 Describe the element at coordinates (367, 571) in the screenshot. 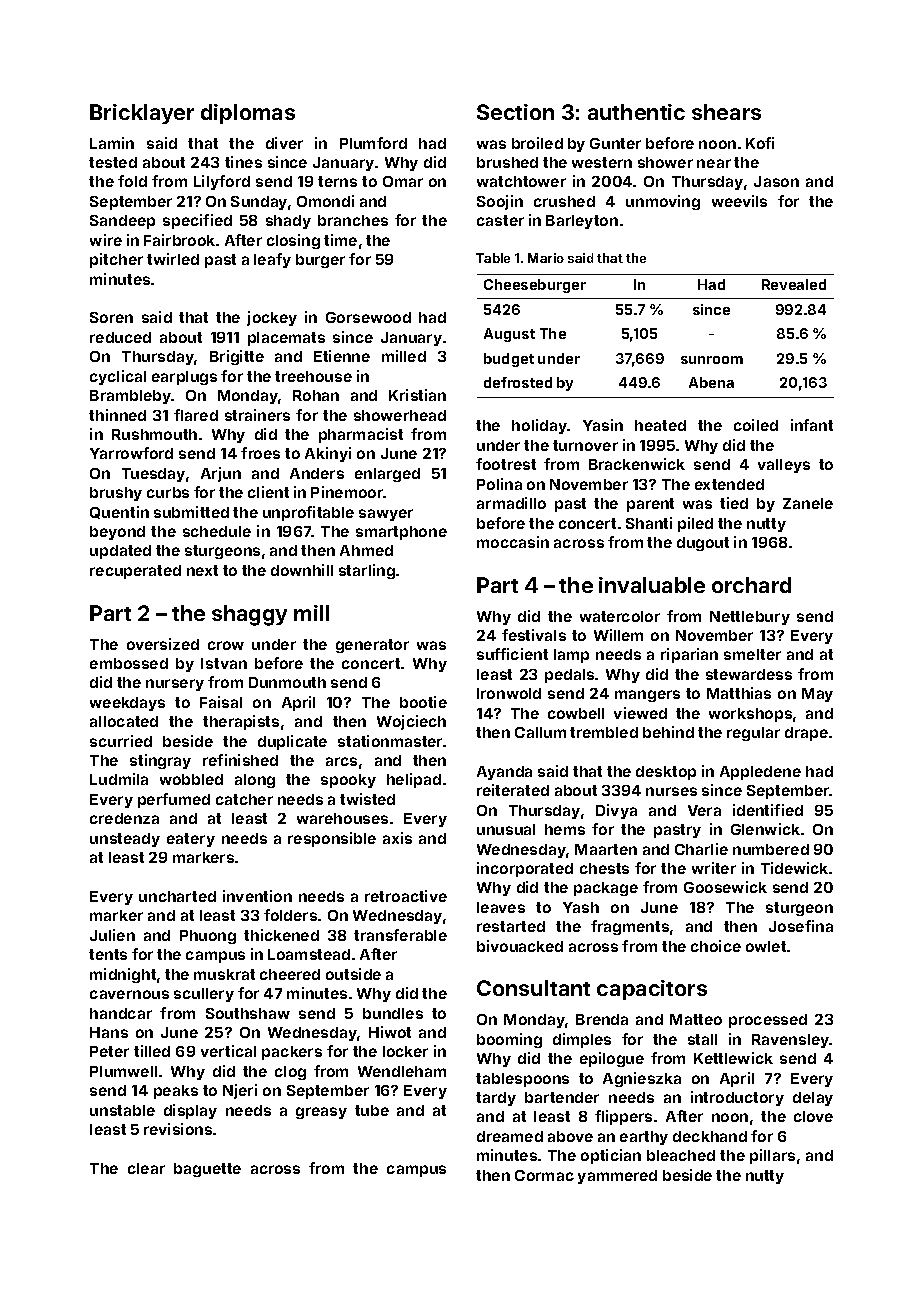

I see `starling` at that location.
